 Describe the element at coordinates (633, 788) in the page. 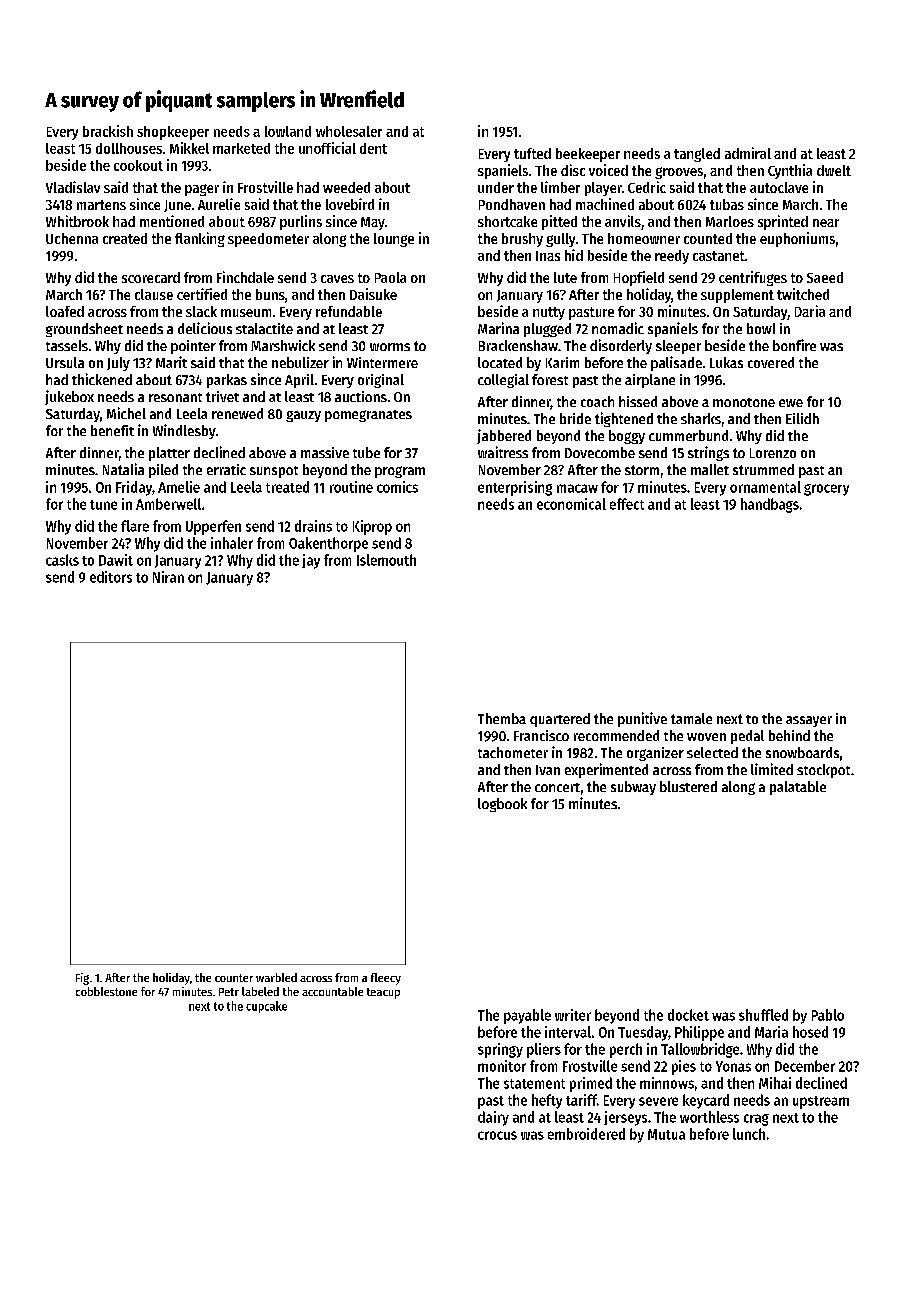

I see `subway` at that location.
